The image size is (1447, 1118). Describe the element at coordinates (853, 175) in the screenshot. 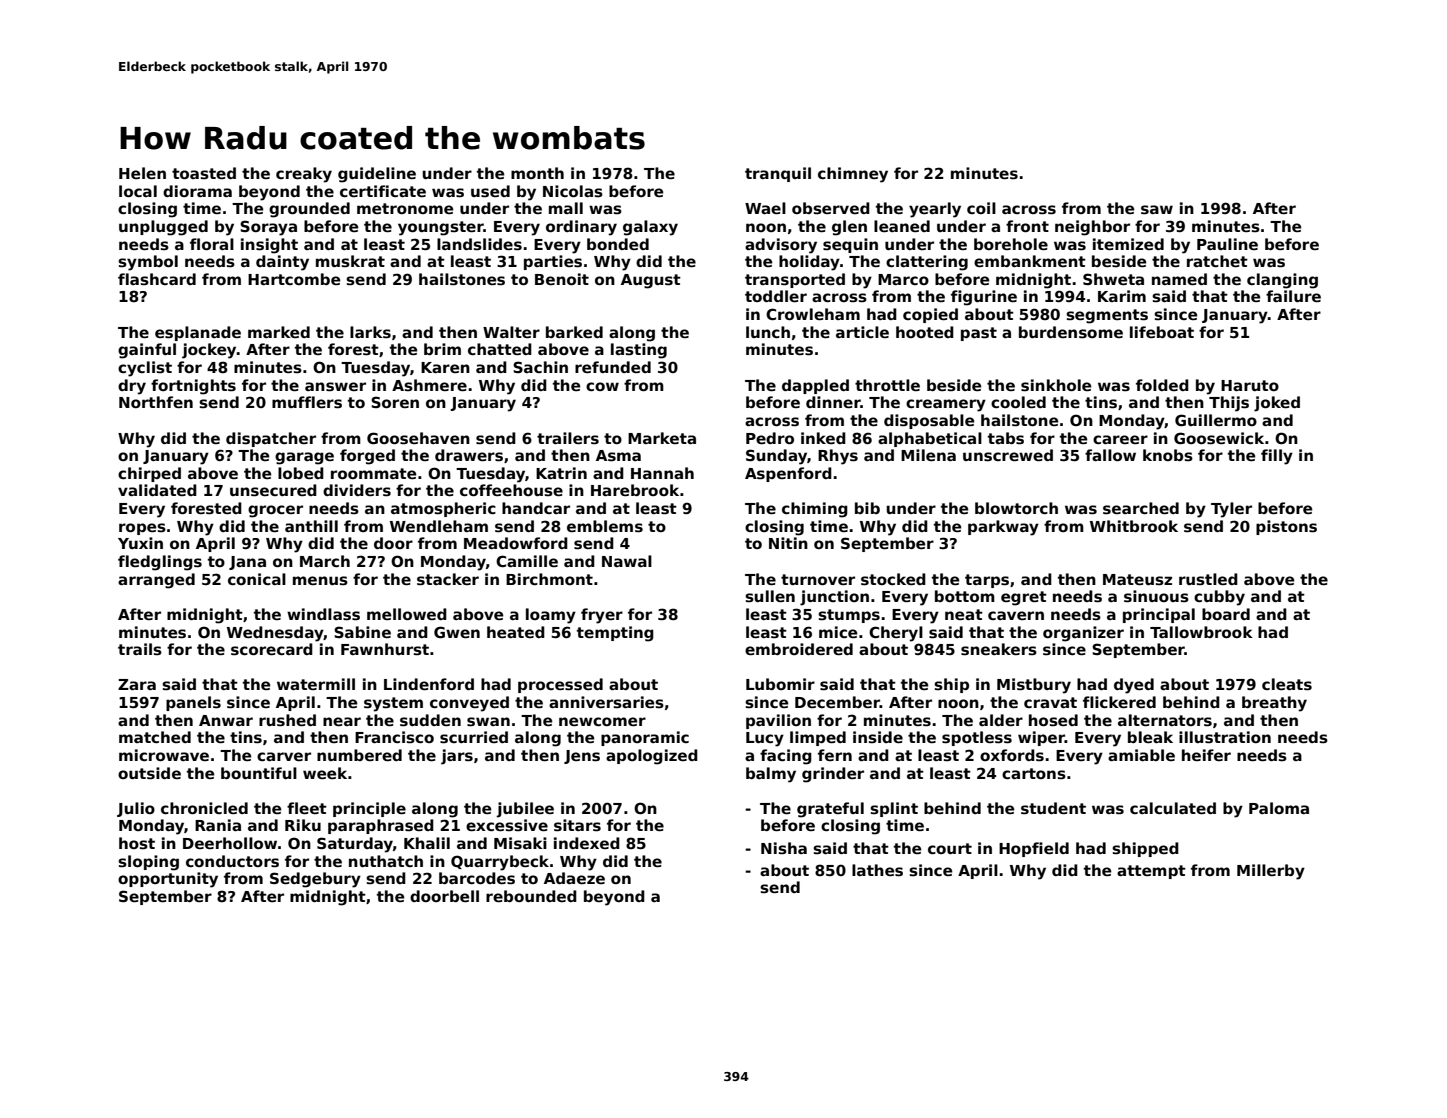

I see `chimney` at that location.
